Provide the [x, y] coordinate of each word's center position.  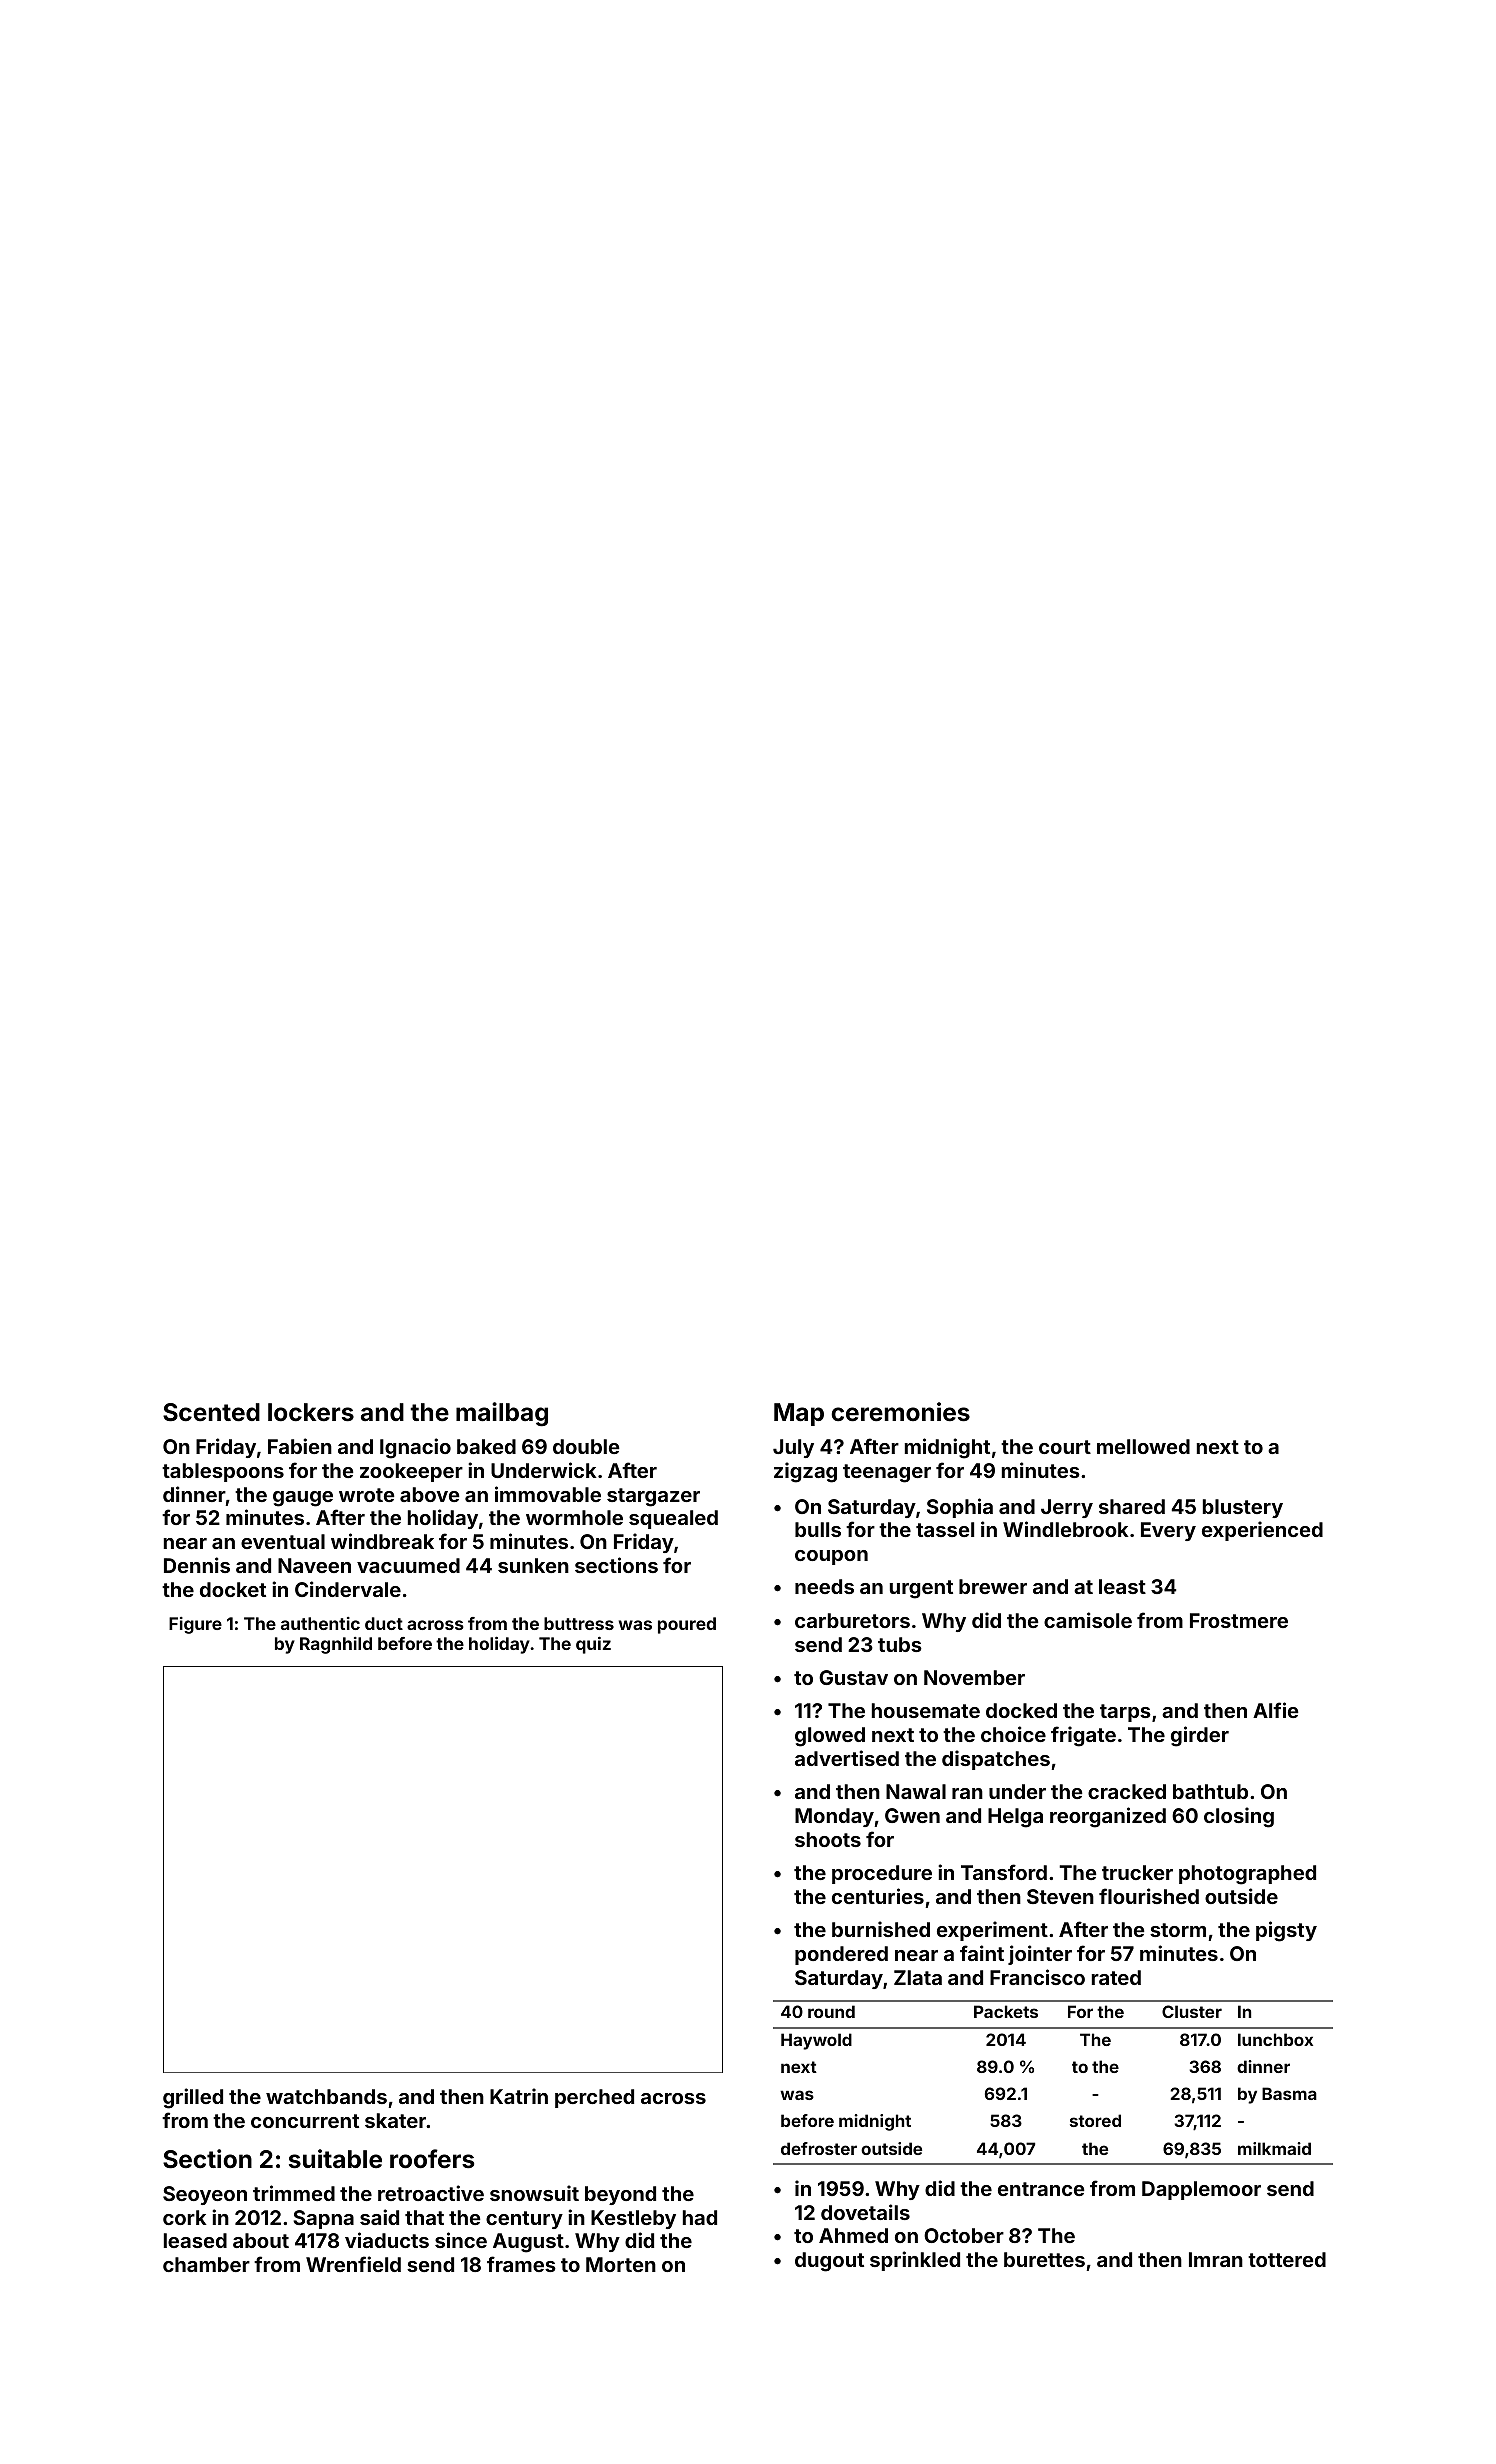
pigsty [1286, 1931]
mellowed [1143, 1446]
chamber [206, 2264]
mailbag [502, 1414]
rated [1116, 1977]
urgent [921, 1589]
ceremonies [900, 1412]
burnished [881, 1929]
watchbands [326, 2096]
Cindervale [348, 1589]
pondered [841, 1955]
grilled [193, 2098]
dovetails [865, 2212]
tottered [1287, 2259]
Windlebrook [1066, 1529]
